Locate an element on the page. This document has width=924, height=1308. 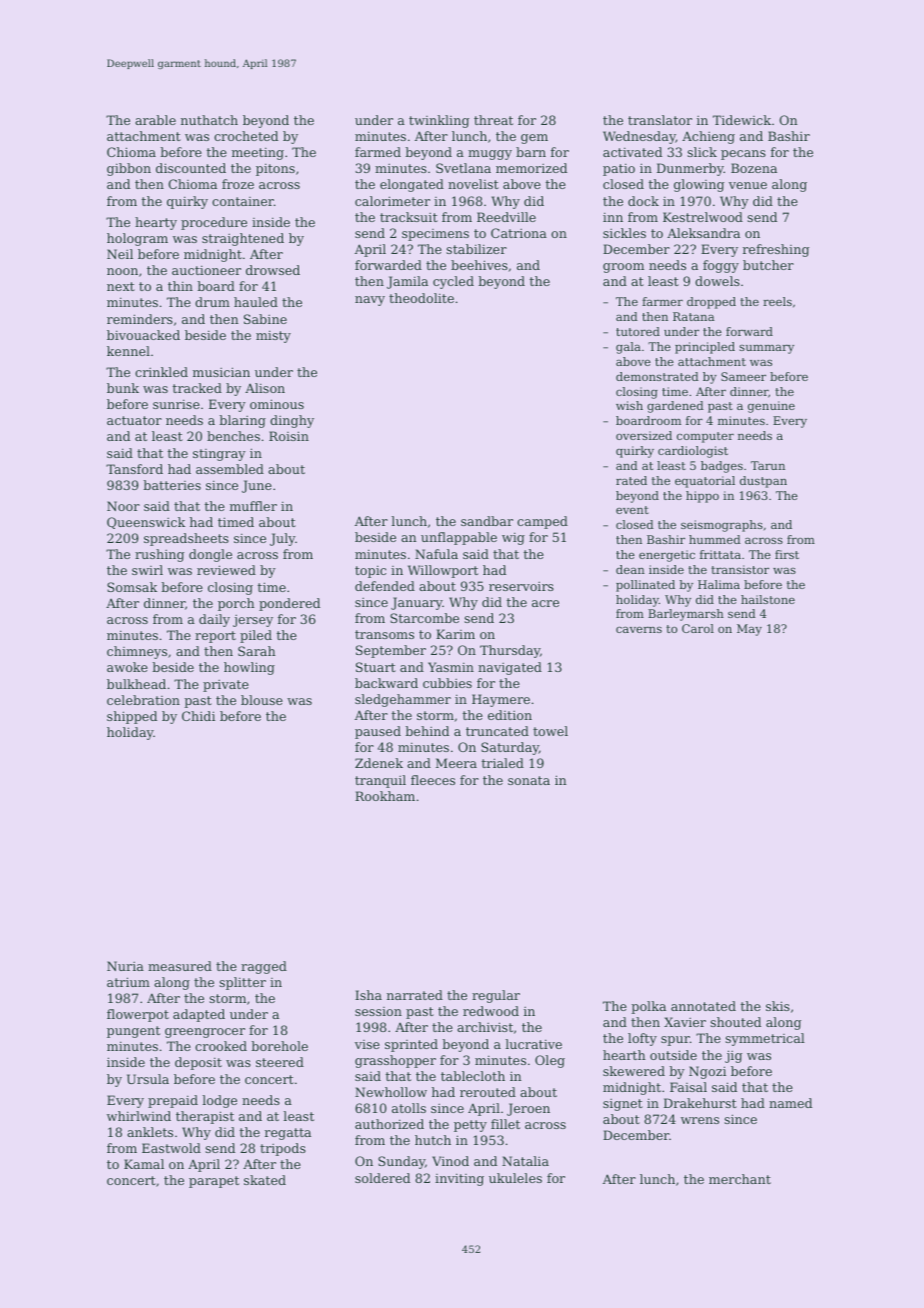
acre is located at coordinates (545, 603).
